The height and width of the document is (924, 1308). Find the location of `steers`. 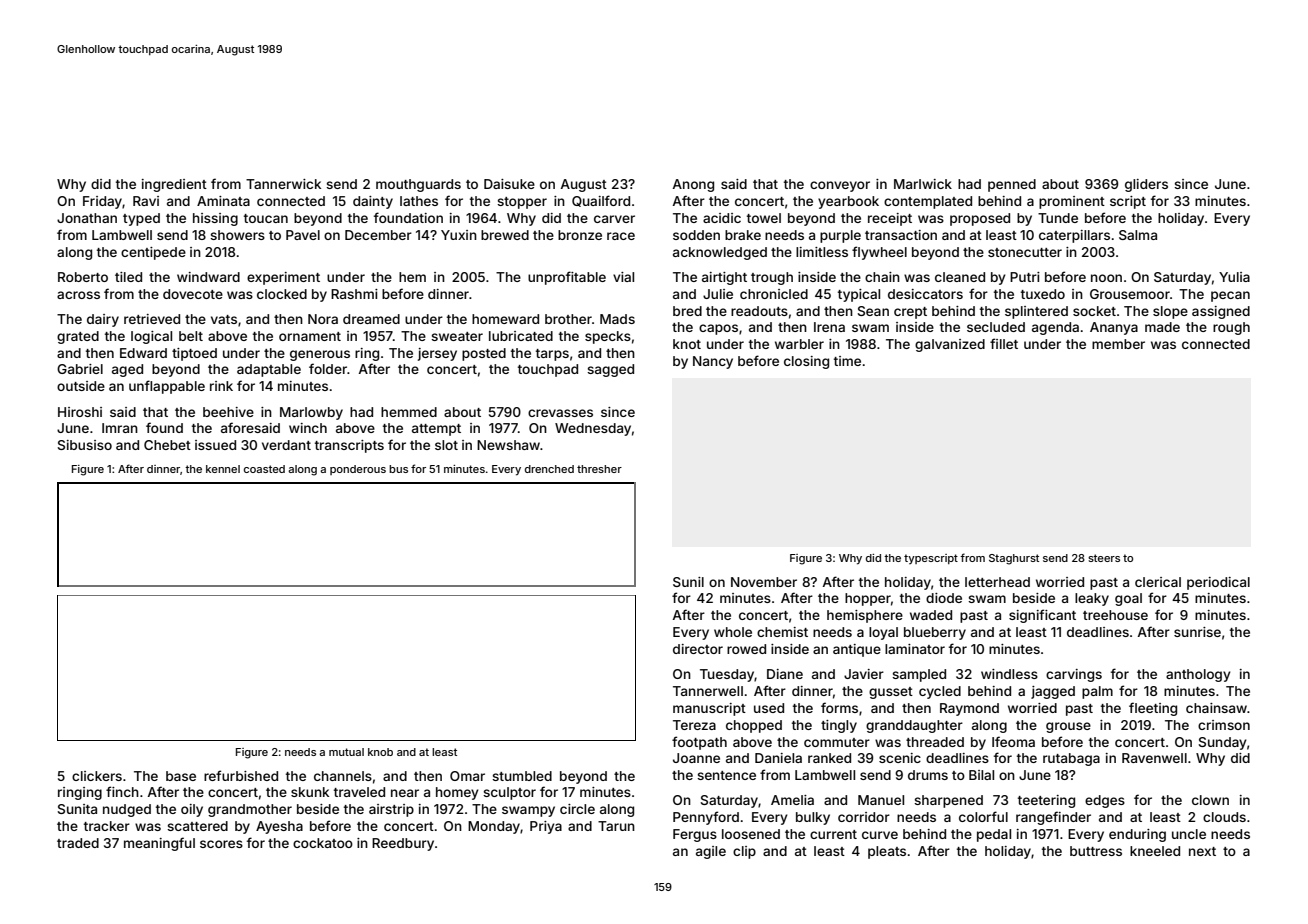

steers is located at coordinates (1104, 558).
